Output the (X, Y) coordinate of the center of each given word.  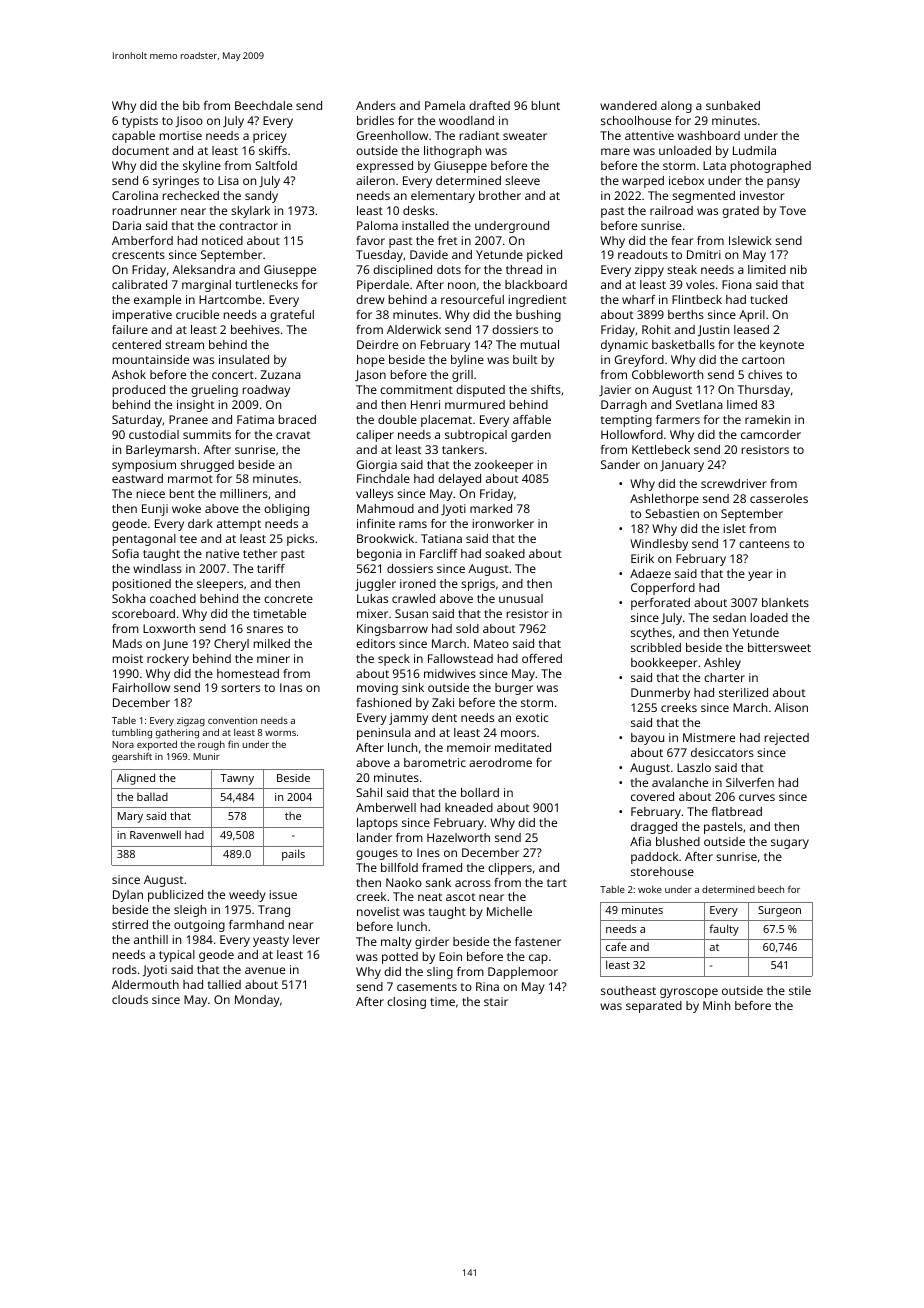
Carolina (135, 195)
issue (283, 894)
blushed (678, 841)
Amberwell (386, 807)
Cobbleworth (667, 374)
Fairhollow (141, 687)
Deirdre (377, 344)
